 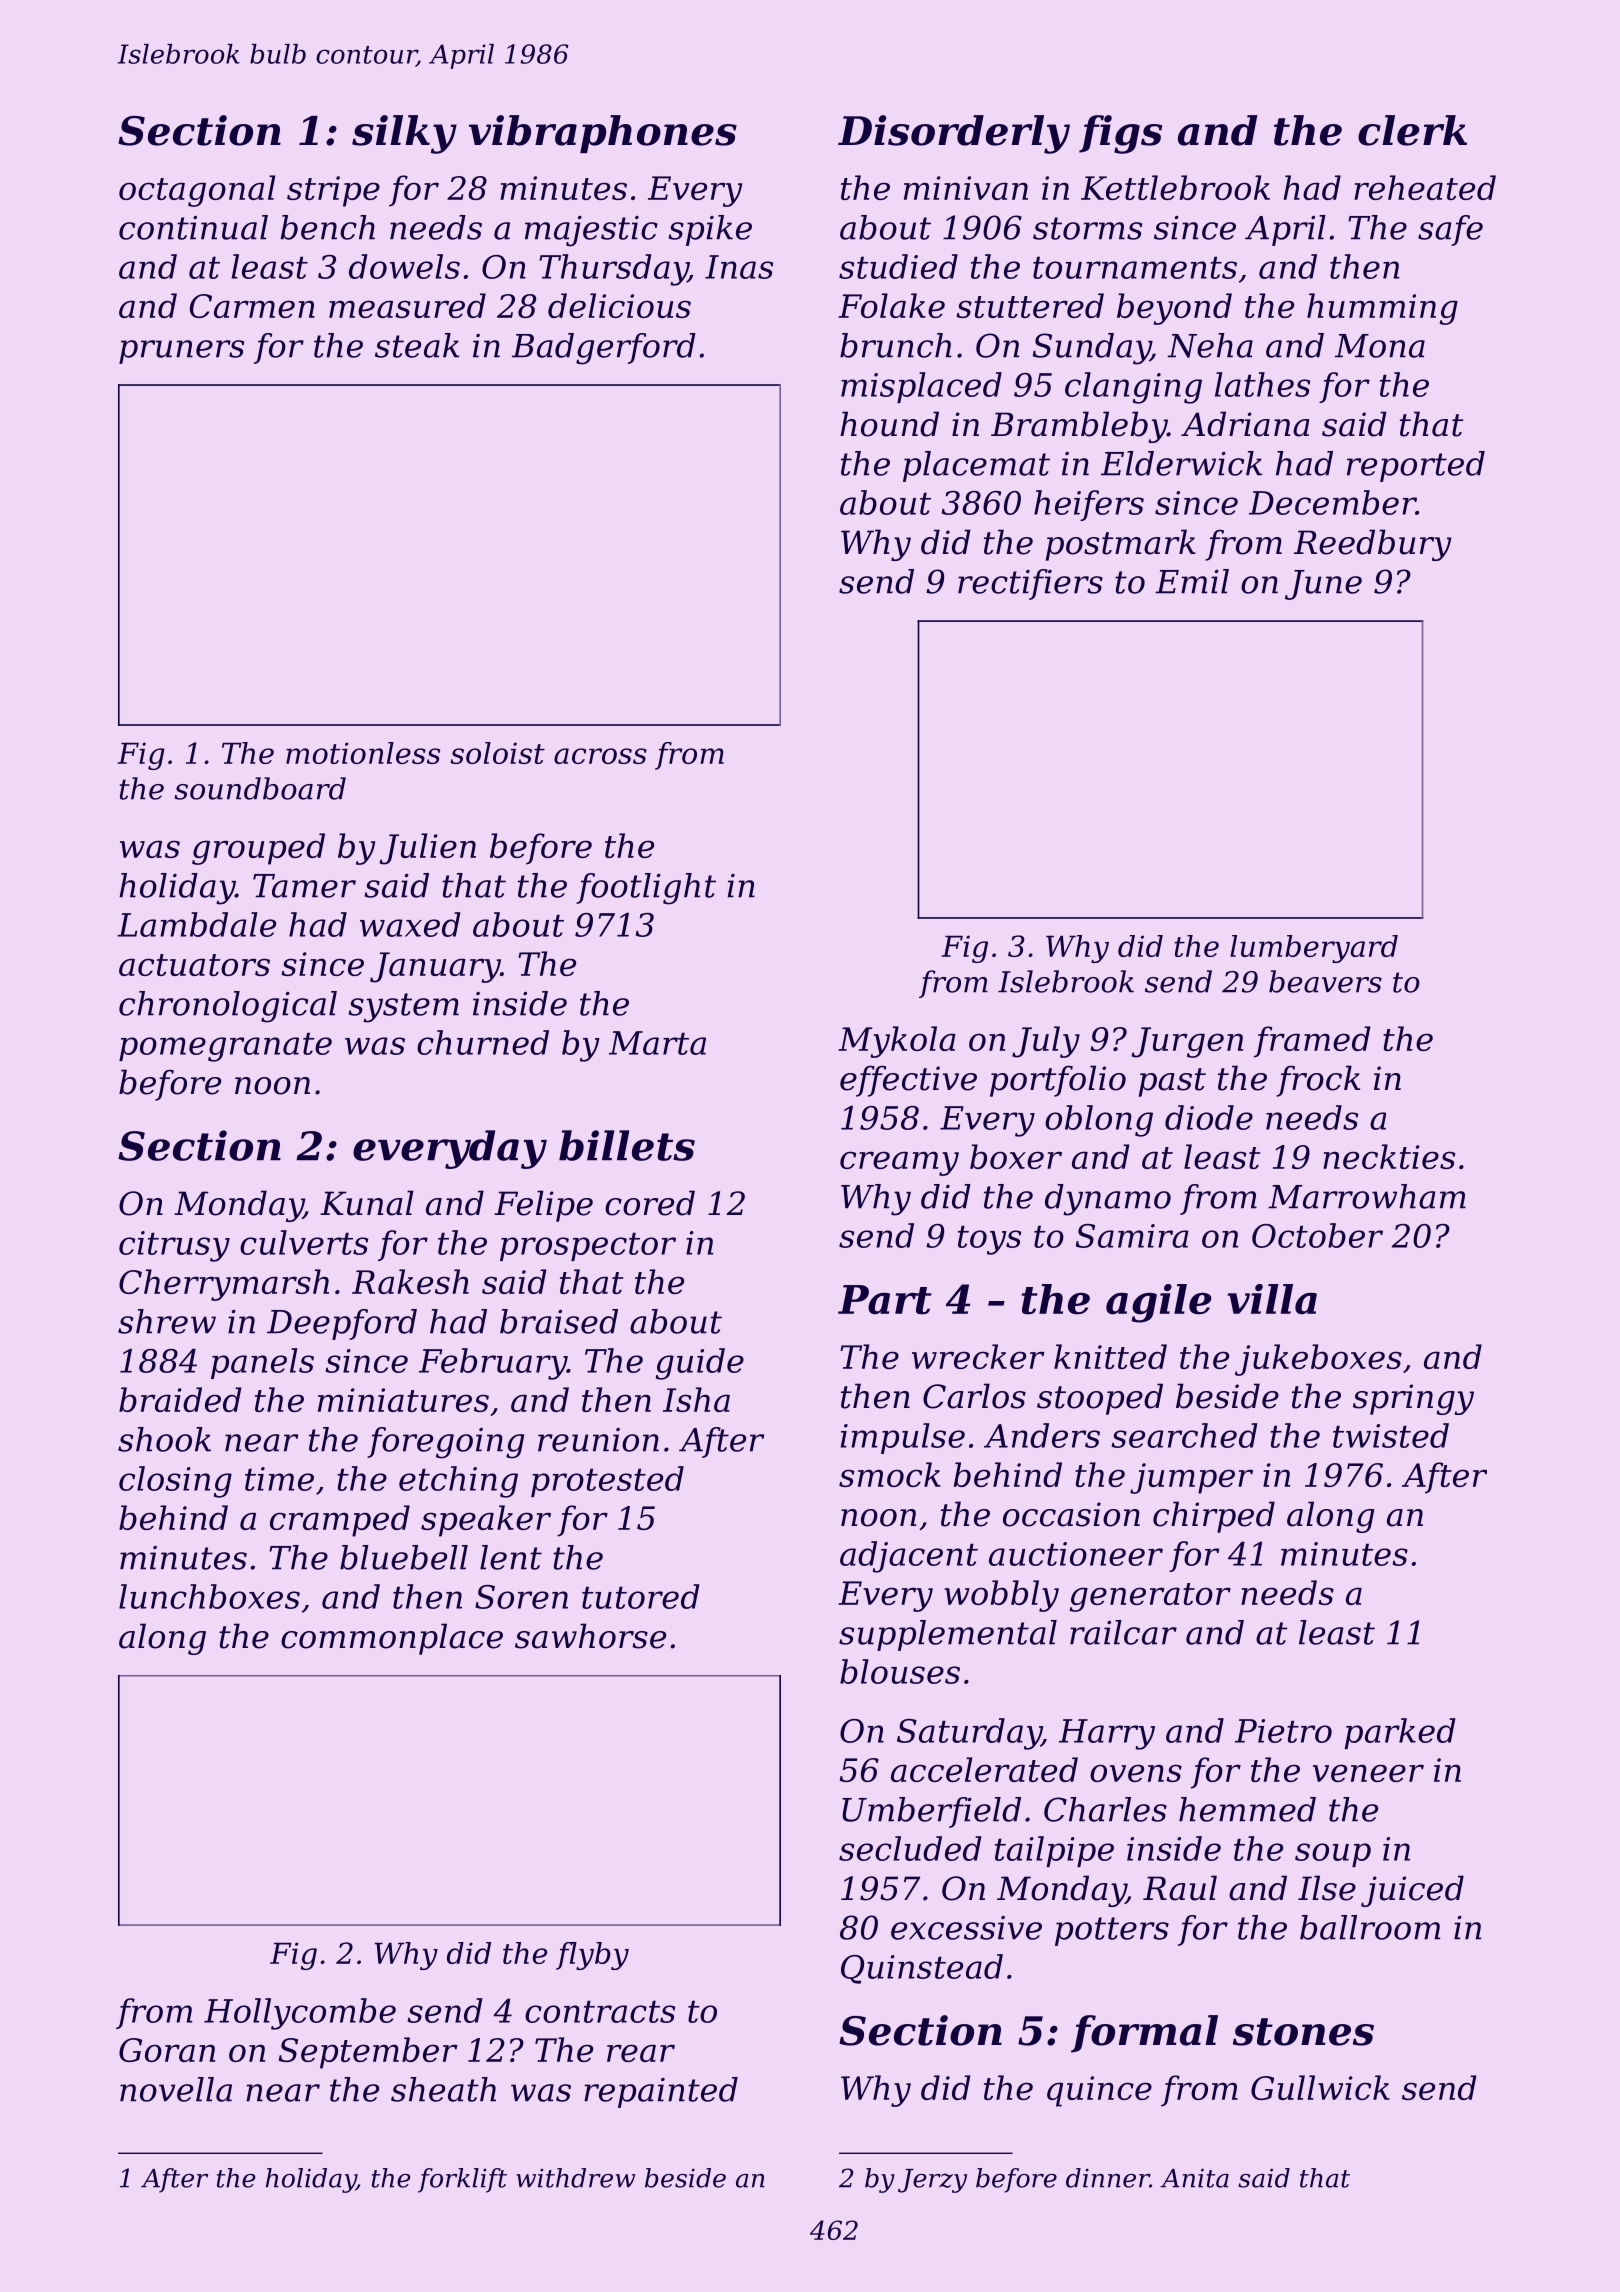 What do you see at coordinates (1325, 981) in the screenshot?
I see `beavers` at bounding box center [1325, 981].
